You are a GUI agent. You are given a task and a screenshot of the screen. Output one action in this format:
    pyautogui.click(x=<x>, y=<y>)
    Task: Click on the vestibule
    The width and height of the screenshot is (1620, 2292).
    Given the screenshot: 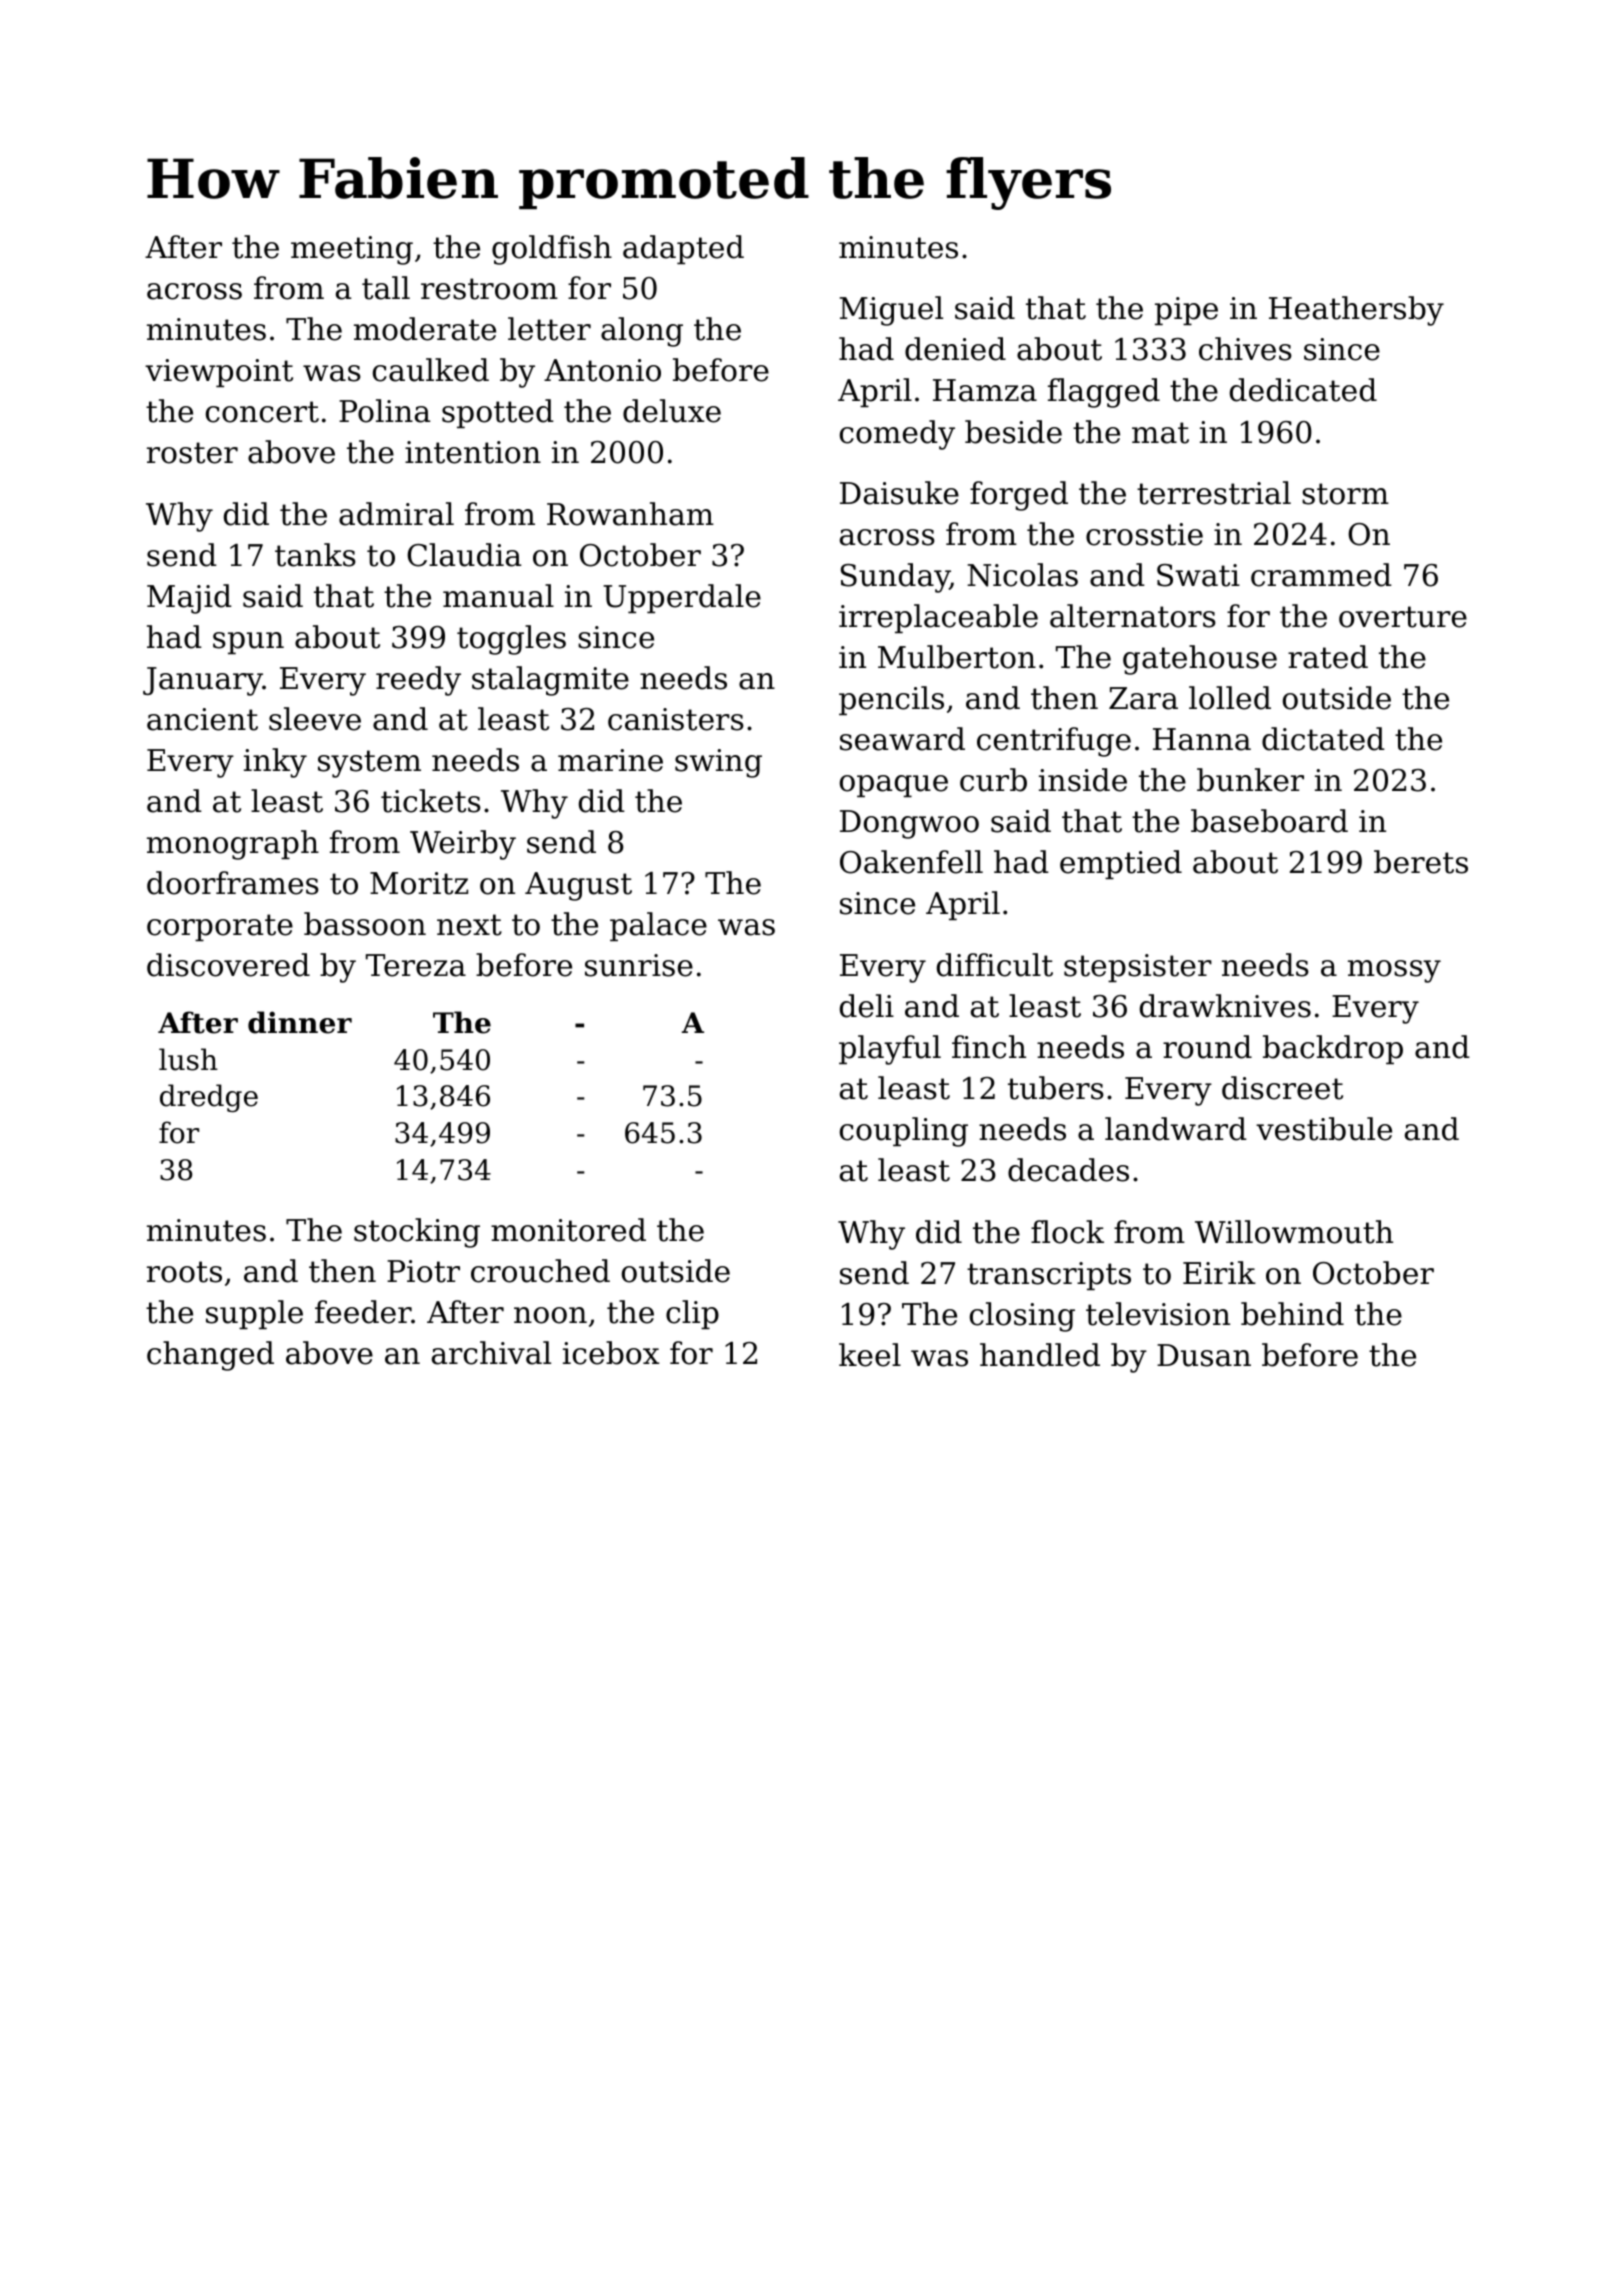 What is the action you would take?
    pyautogui.click(x=1324, y=1129)
